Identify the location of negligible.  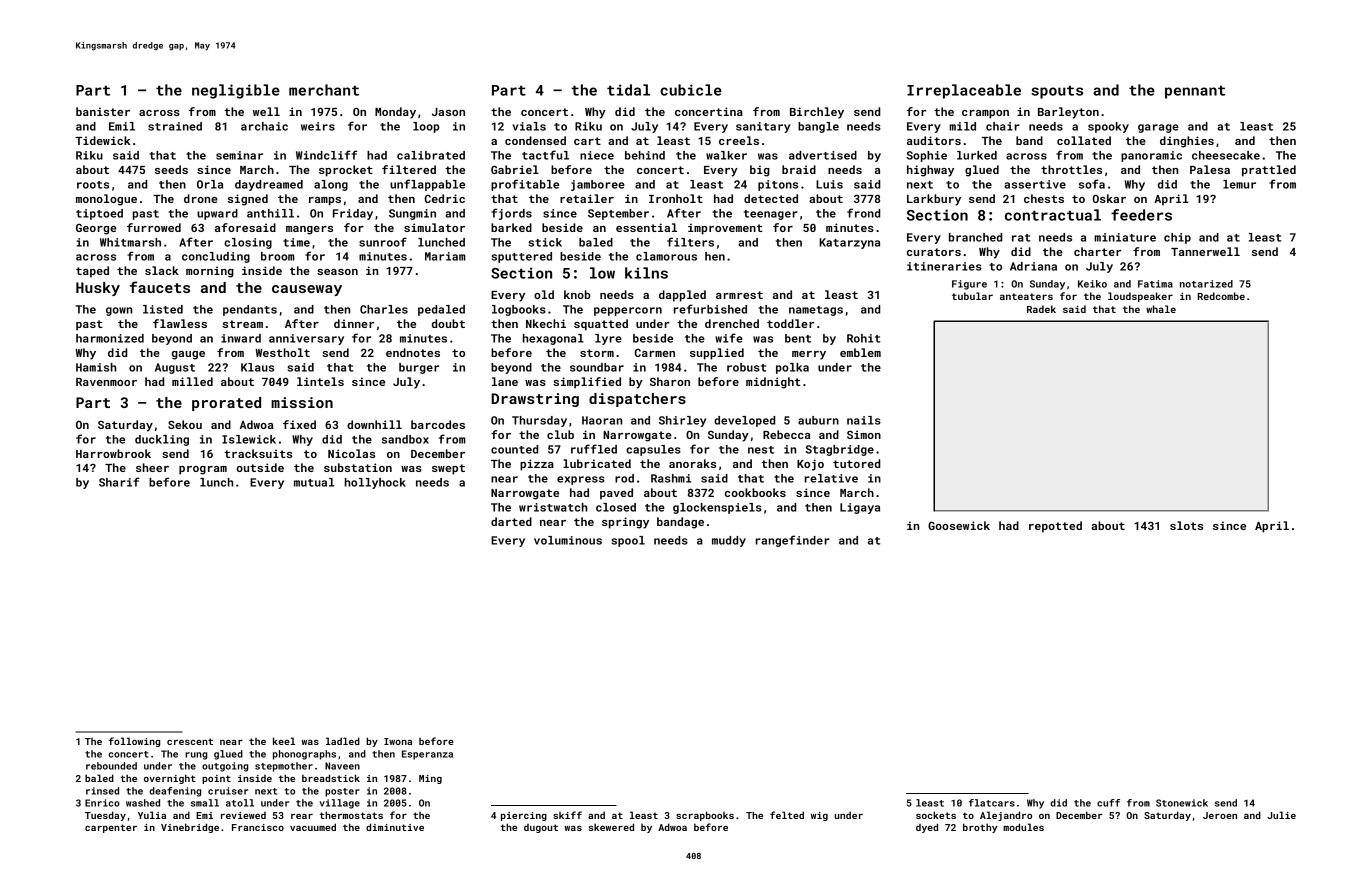
(236, 91).
